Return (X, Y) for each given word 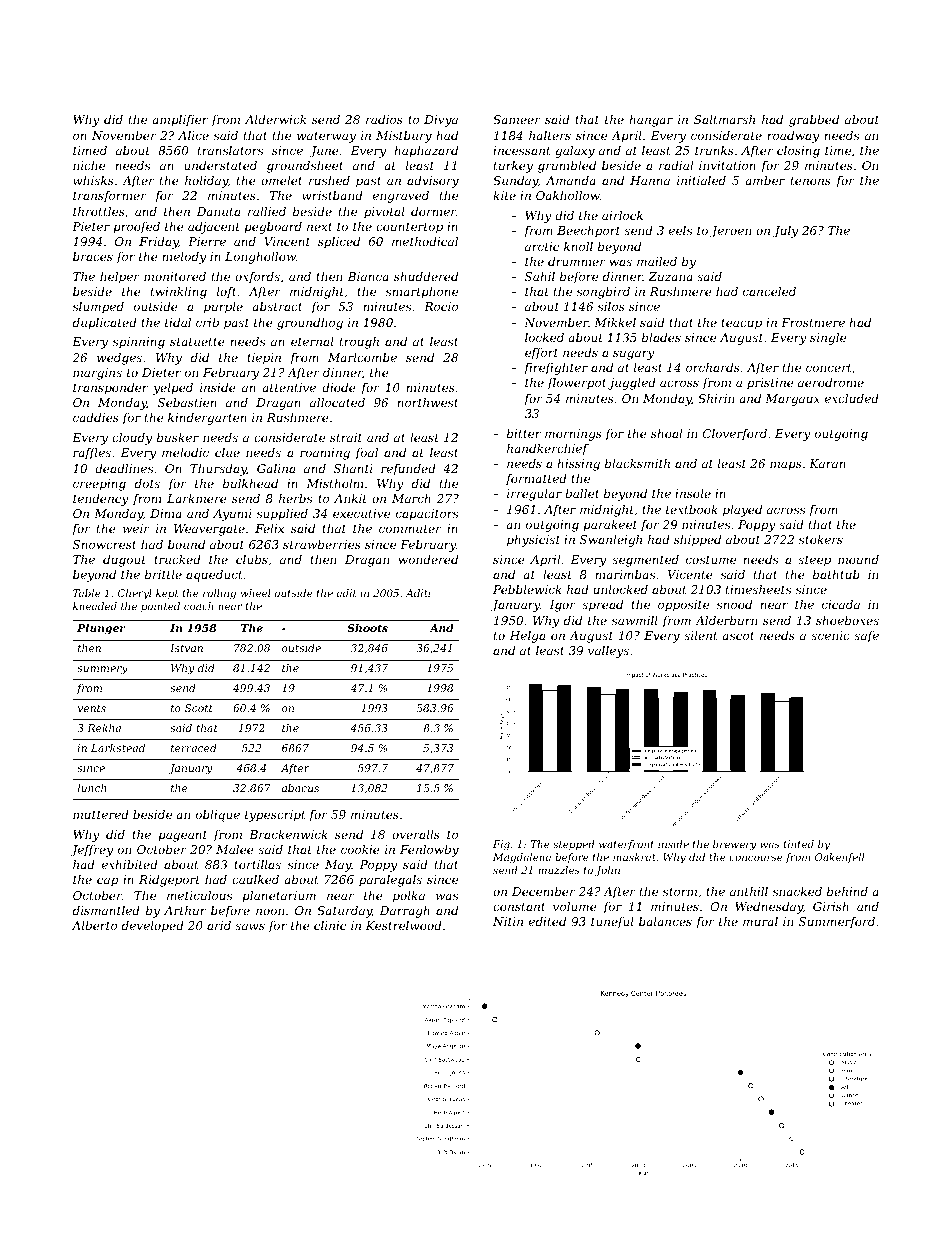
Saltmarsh (724, 119)
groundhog (310, 324)
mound (858, 559)
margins (97, 374)
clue (227, 452)
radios (384, 119)
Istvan (186, 648)
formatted (536, 480)
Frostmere (813, 322)
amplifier (180, 121)
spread (602, 606)
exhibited (130, 864)
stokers (821, 539)
